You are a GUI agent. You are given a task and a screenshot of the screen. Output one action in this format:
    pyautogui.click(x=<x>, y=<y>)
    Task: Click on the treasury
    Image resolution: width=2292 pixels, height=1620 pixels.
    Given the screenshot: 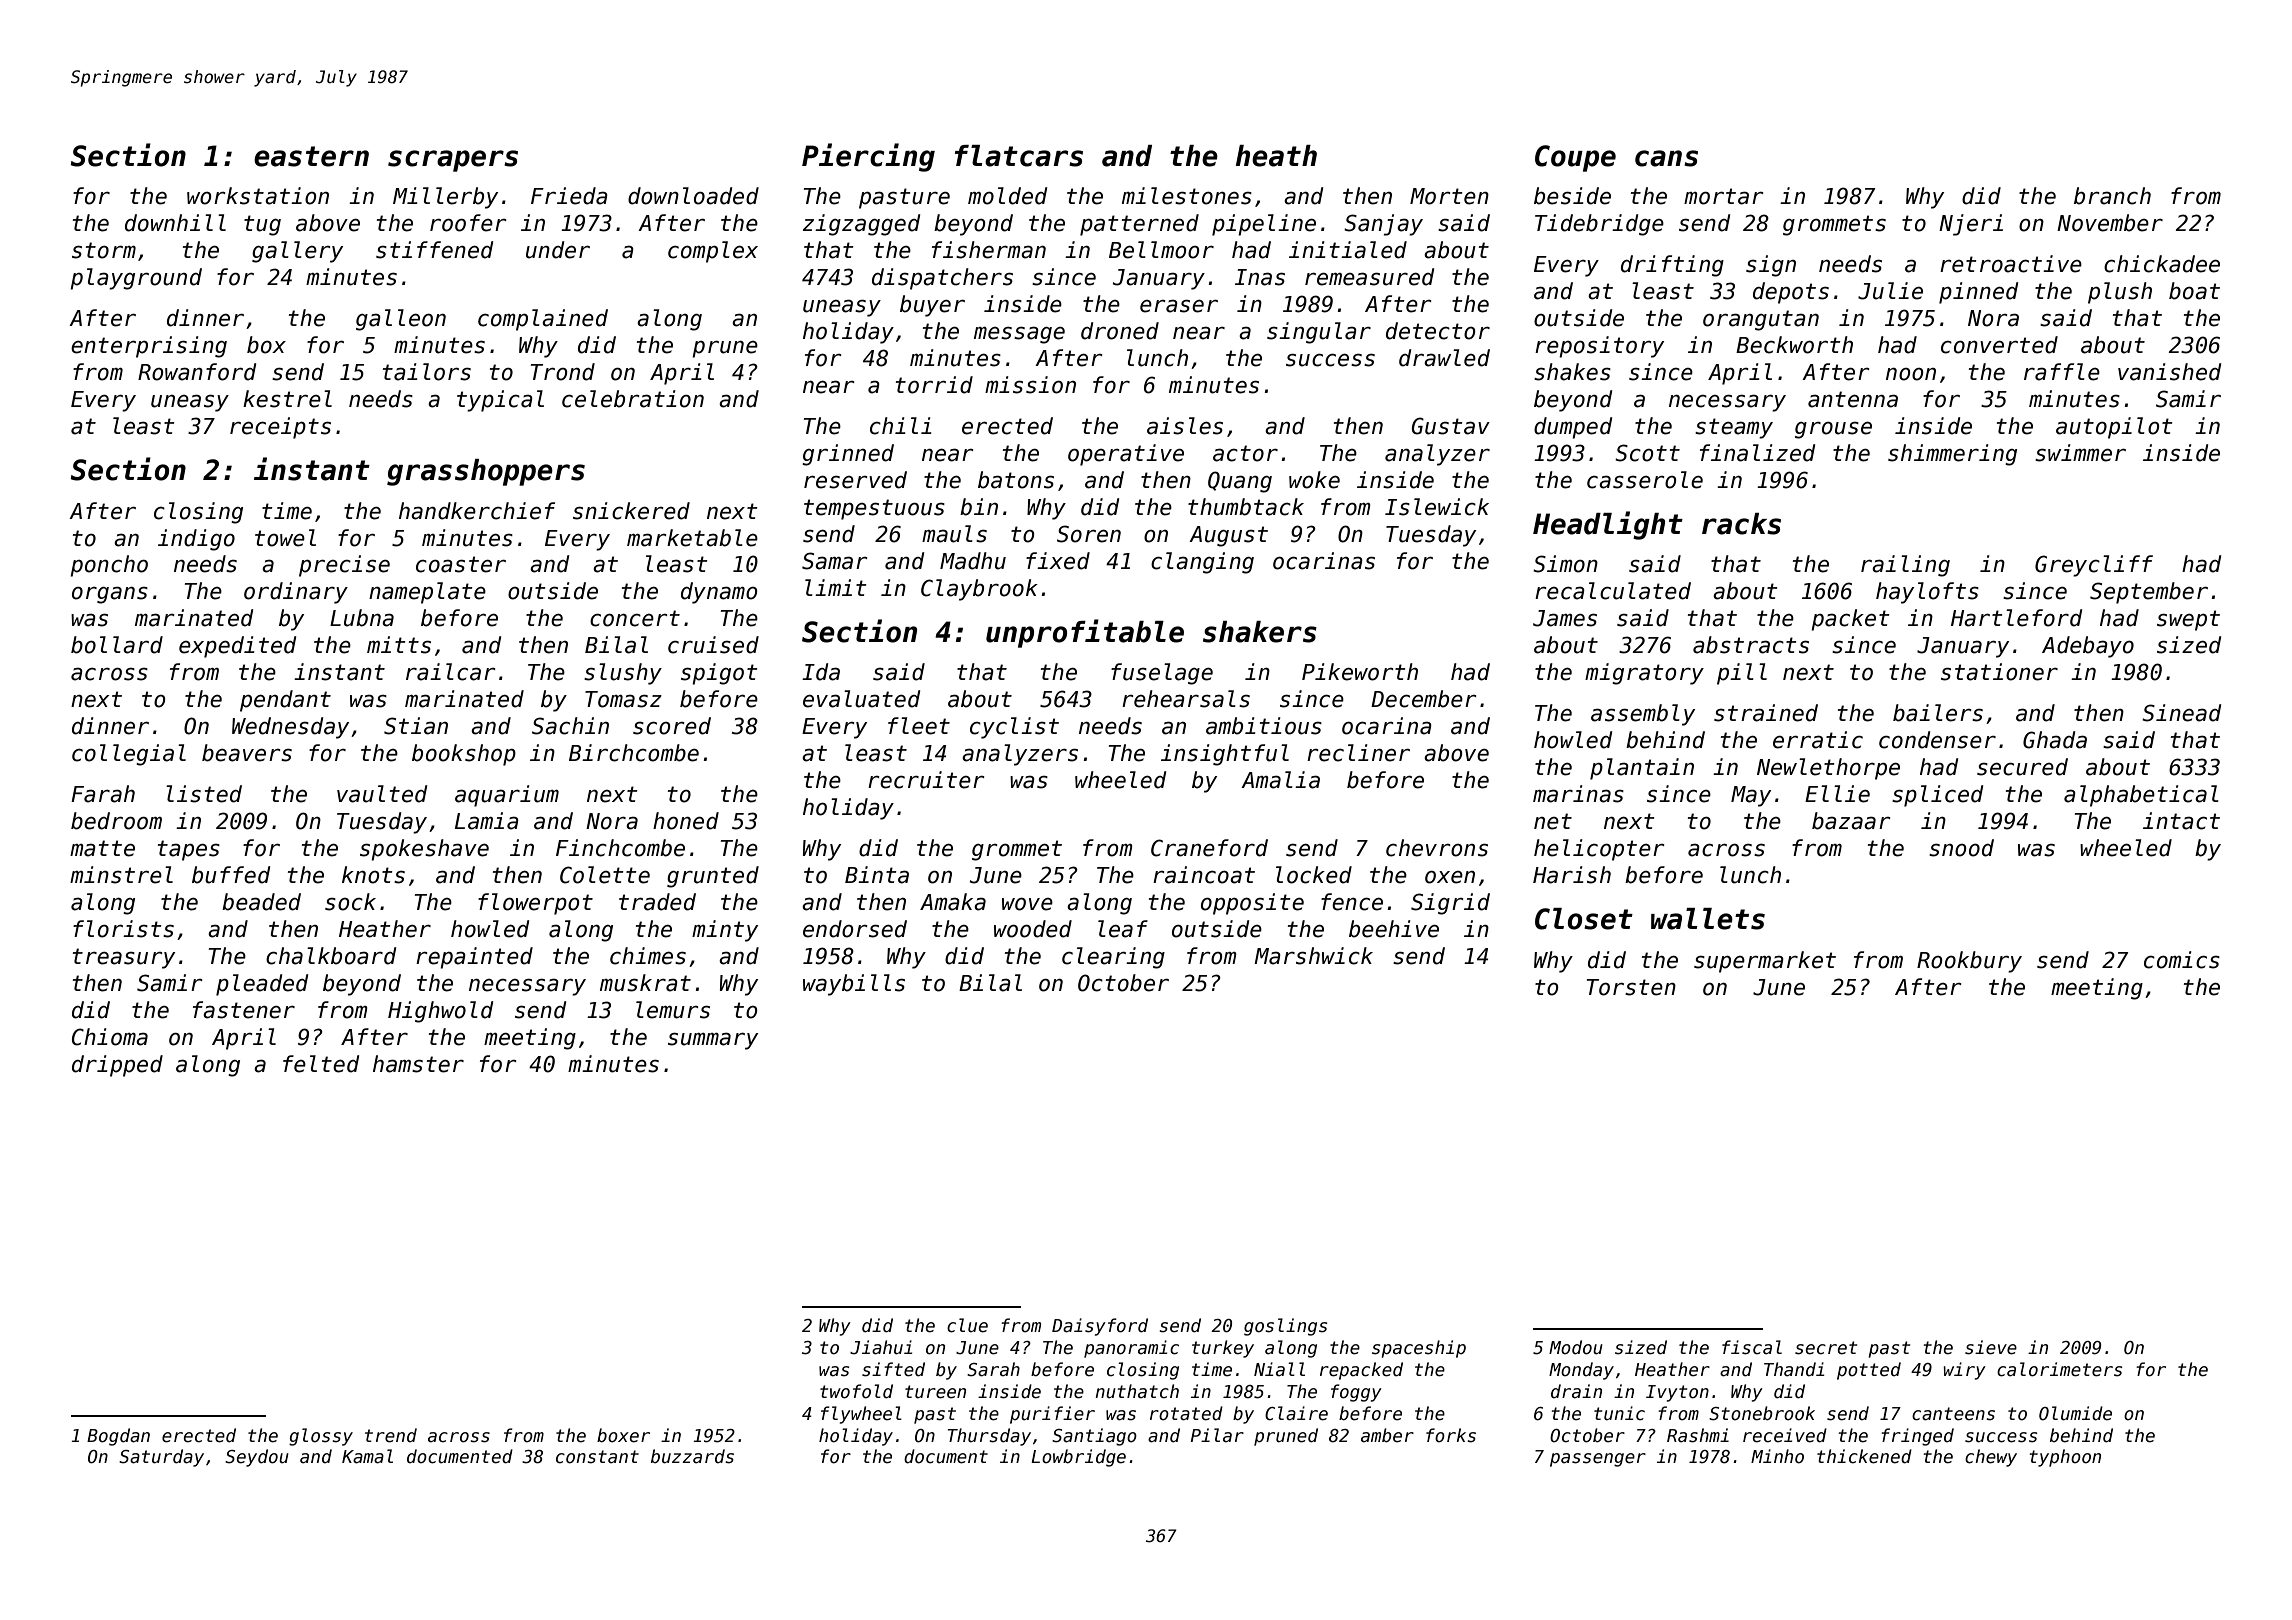 What is the action you would take?
    pyautogui.click(x=124, y=958)
